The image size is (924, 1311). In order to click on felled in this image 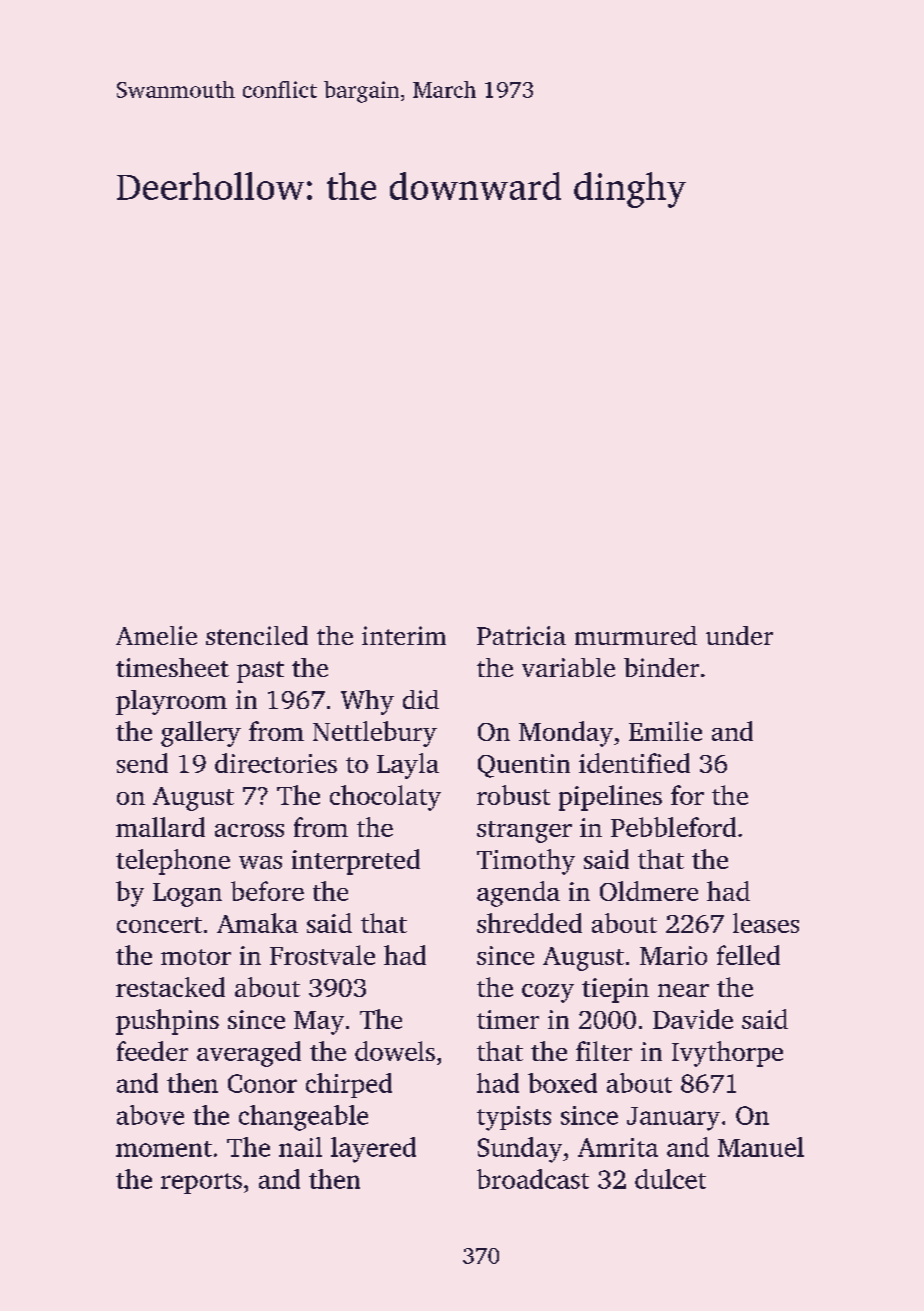, I will do `click(748, 955)`.
